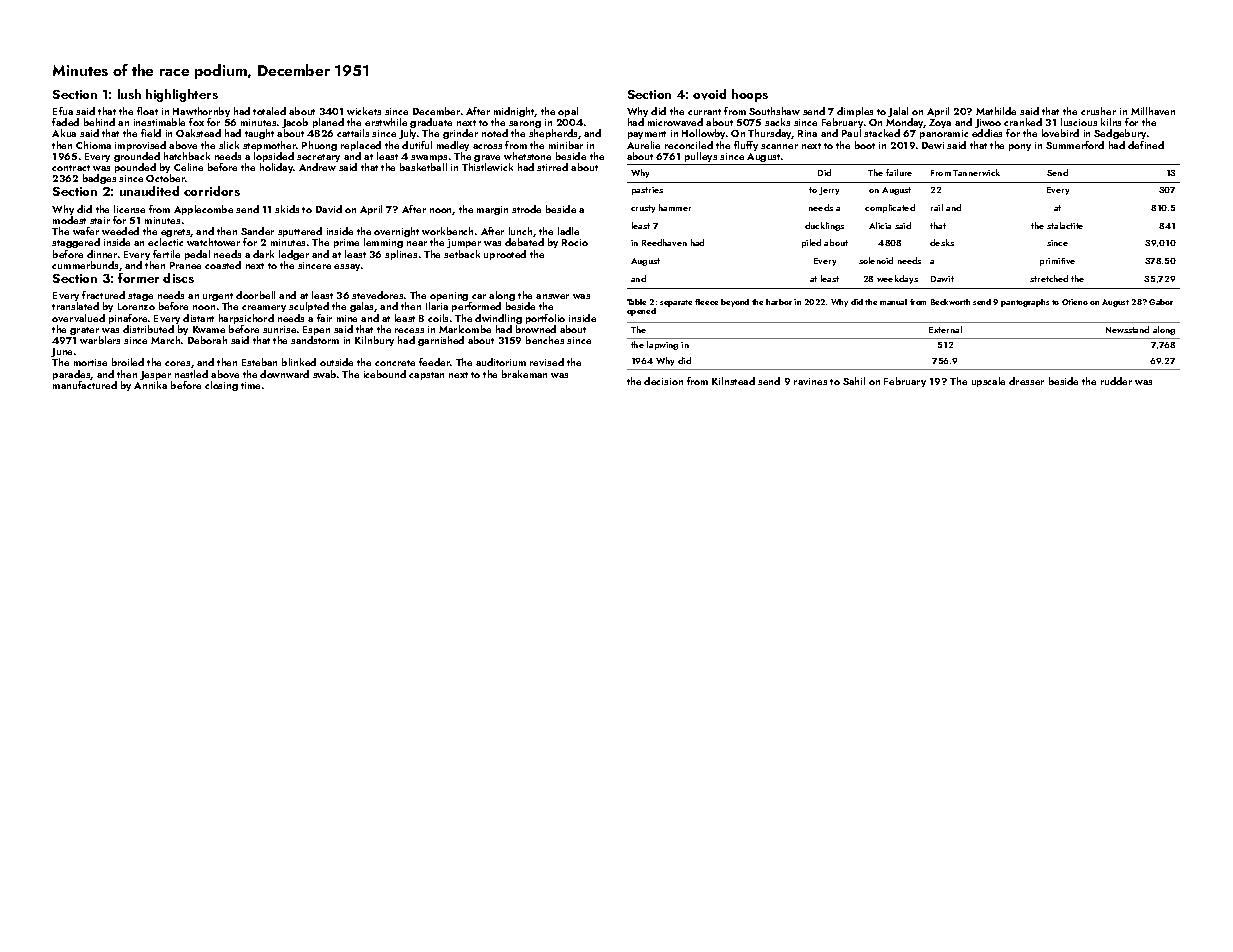  Describe the element at coordinates (1075, 302) in the page. I see `Otieno` at that location.
